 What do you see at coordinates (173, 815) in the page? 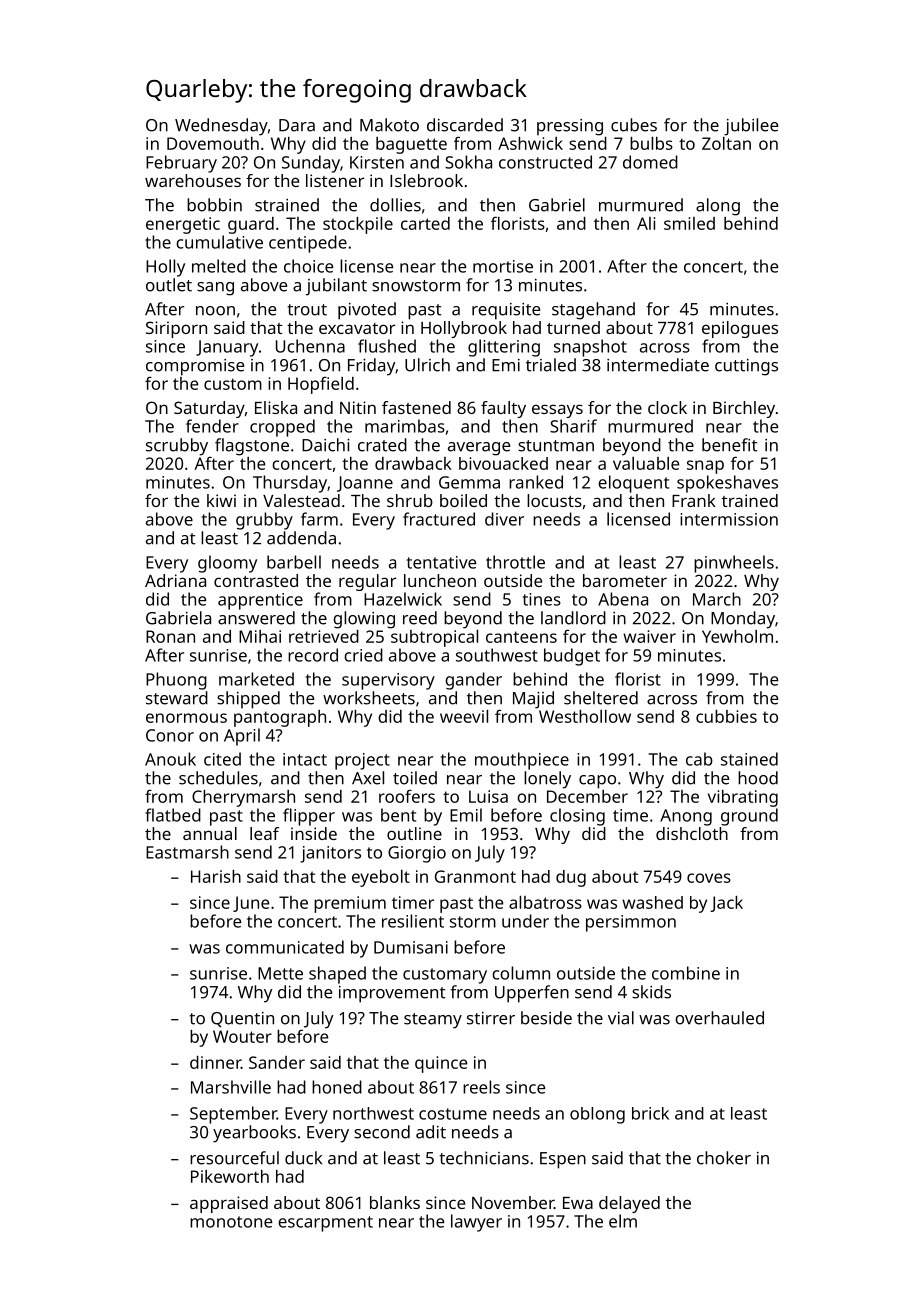
I see `flatbed` at bounding box center [173, 815].
